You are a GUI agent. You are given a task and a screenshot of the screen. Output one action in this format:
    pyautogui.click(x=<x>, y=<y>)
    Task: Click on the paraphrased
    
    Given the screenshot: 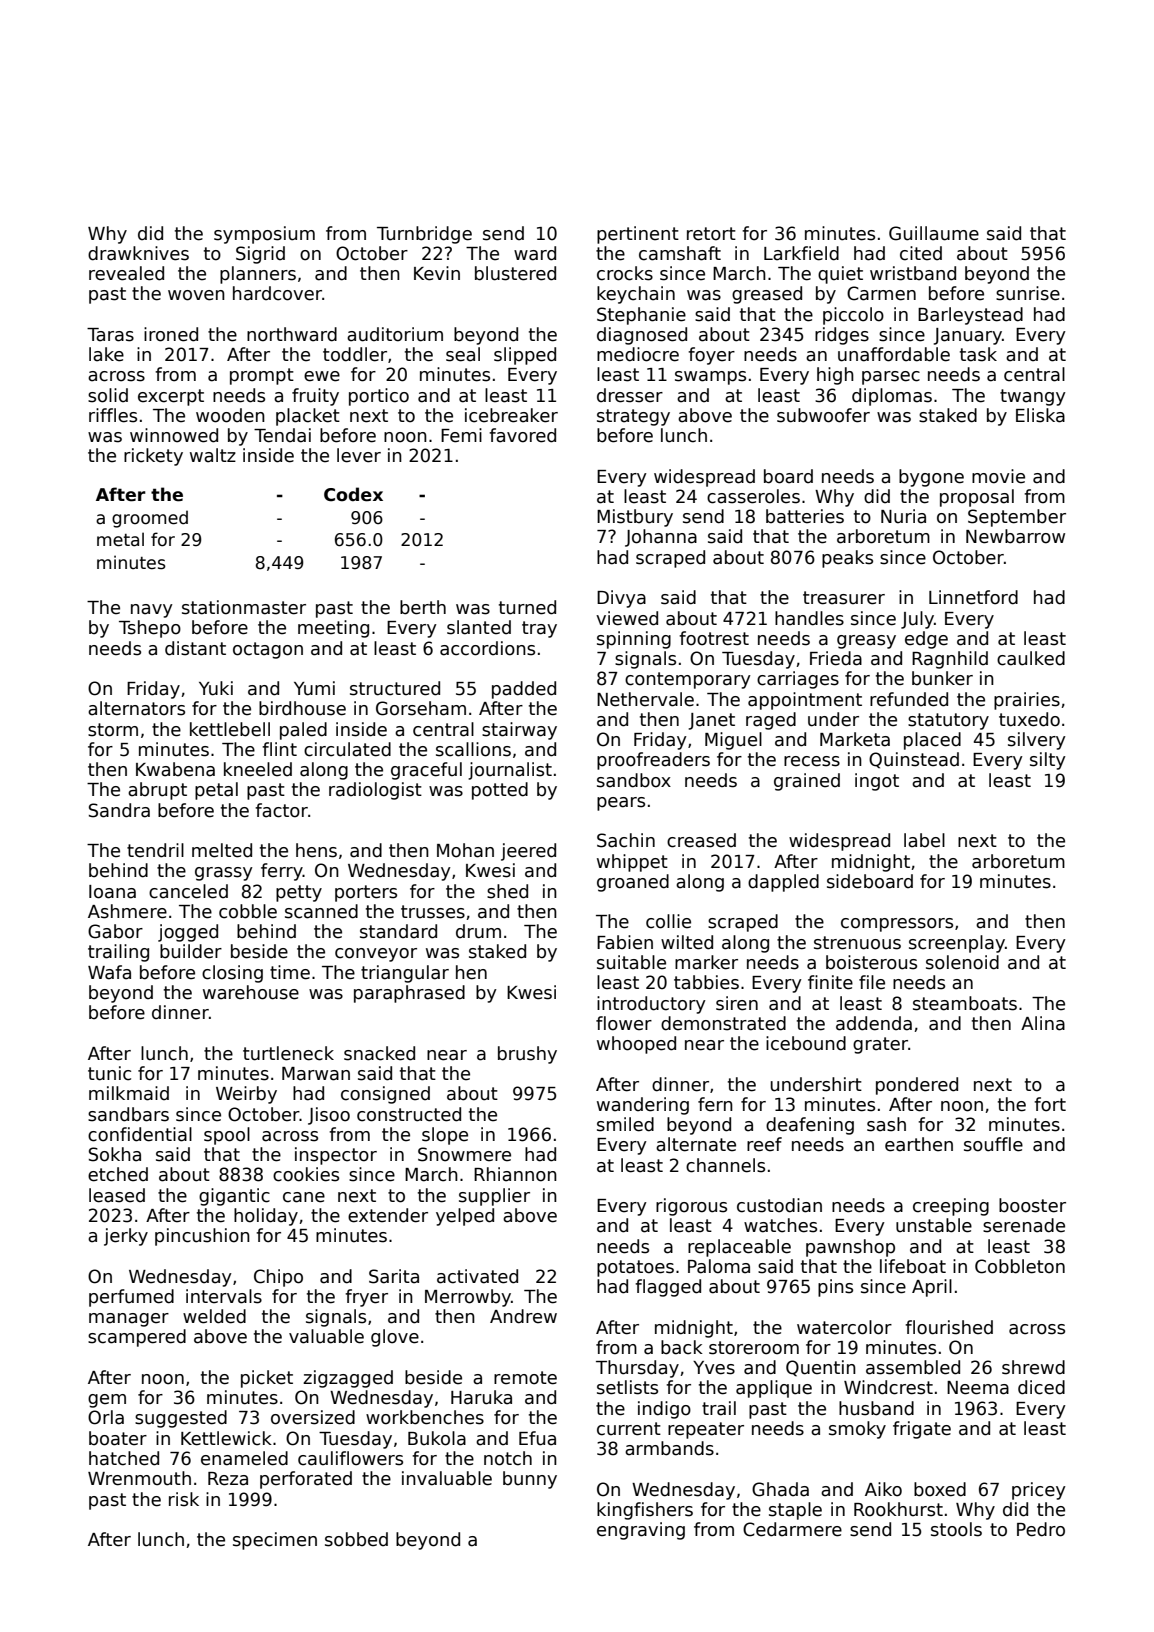 What is the action you would take?
    pyautogui.click(x=409, y=994)
